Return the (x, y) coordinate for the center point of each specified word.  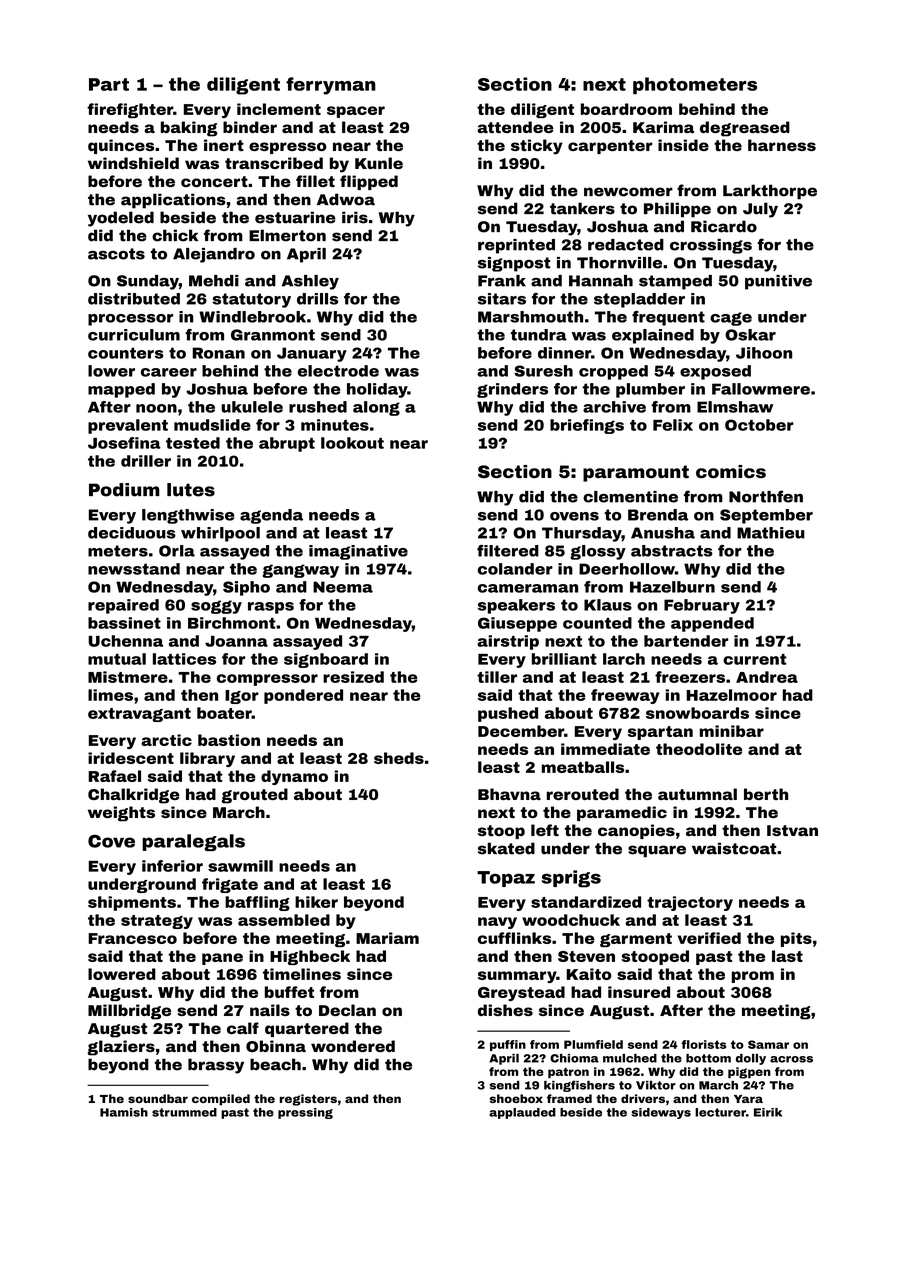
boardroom (626, 109)
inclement (279, 109)
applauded (522, 1113)
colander (515, 569)
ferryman (331, 86)
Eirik (768, 1112)
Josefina (124, 443)
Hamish (124, 1112)
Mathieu (771, 533)
